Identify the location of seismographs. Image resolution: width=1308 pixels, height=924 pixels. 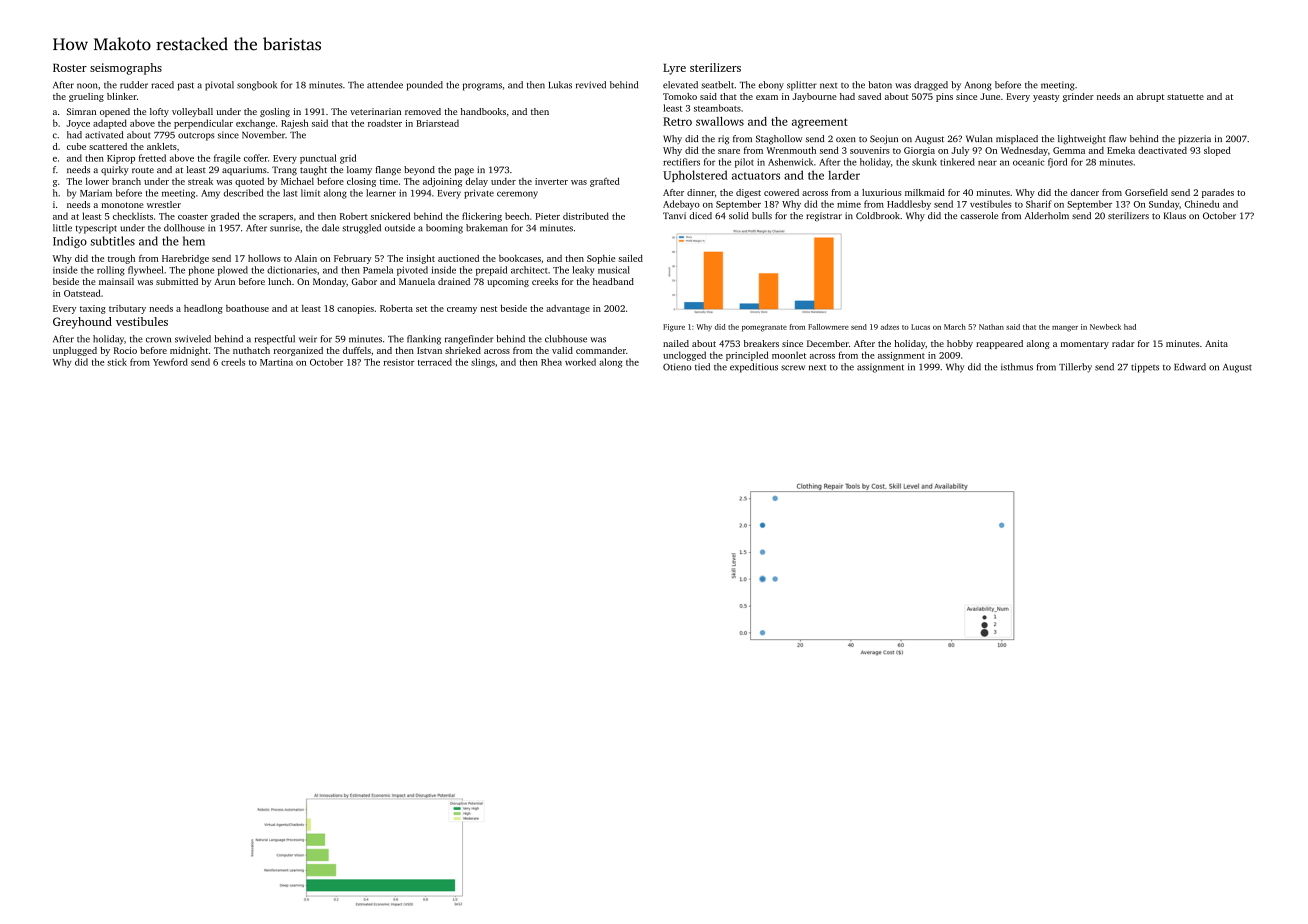
(126, 69).
